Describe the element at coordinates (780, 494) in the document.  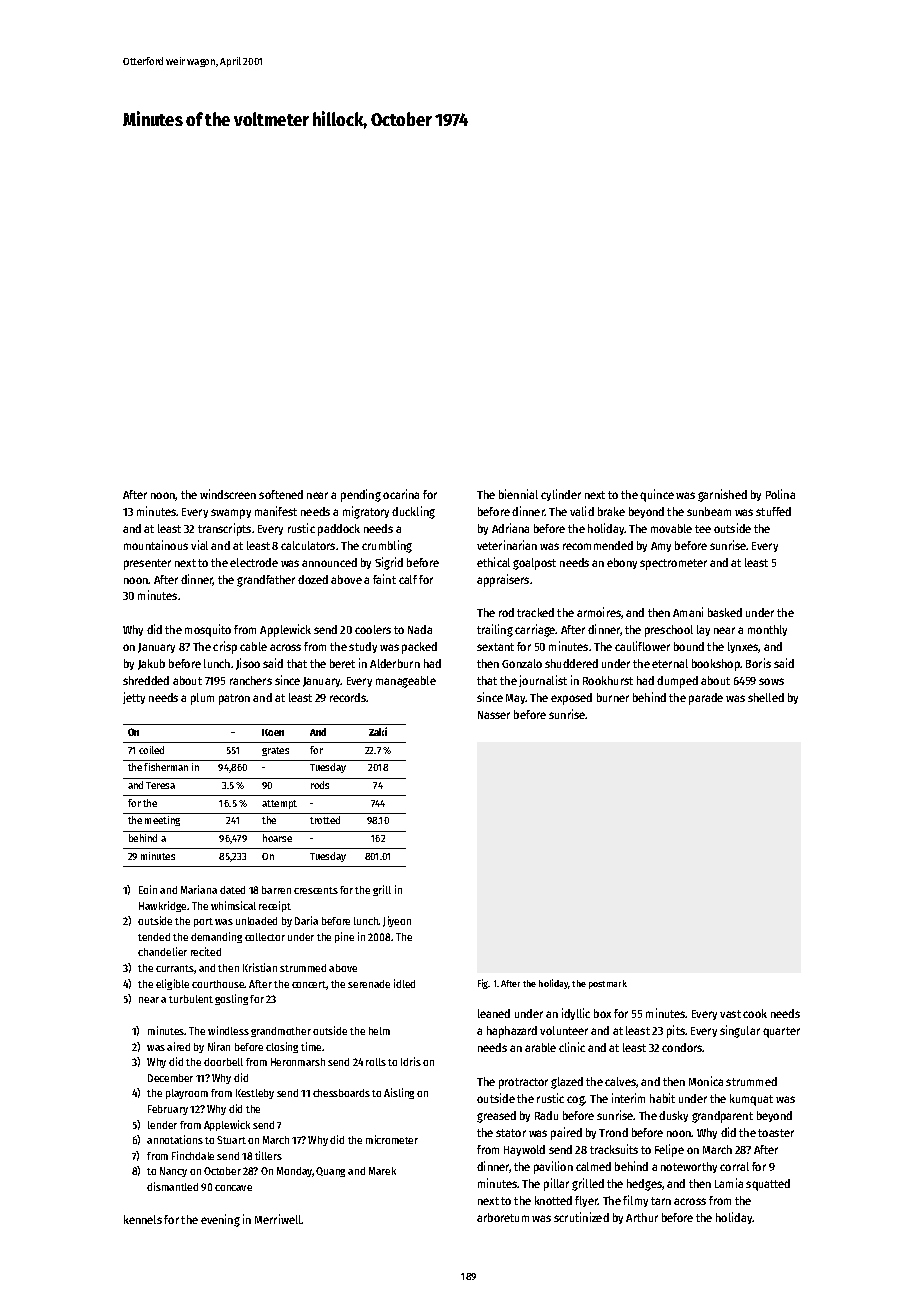
I see `Polina` at that location.
